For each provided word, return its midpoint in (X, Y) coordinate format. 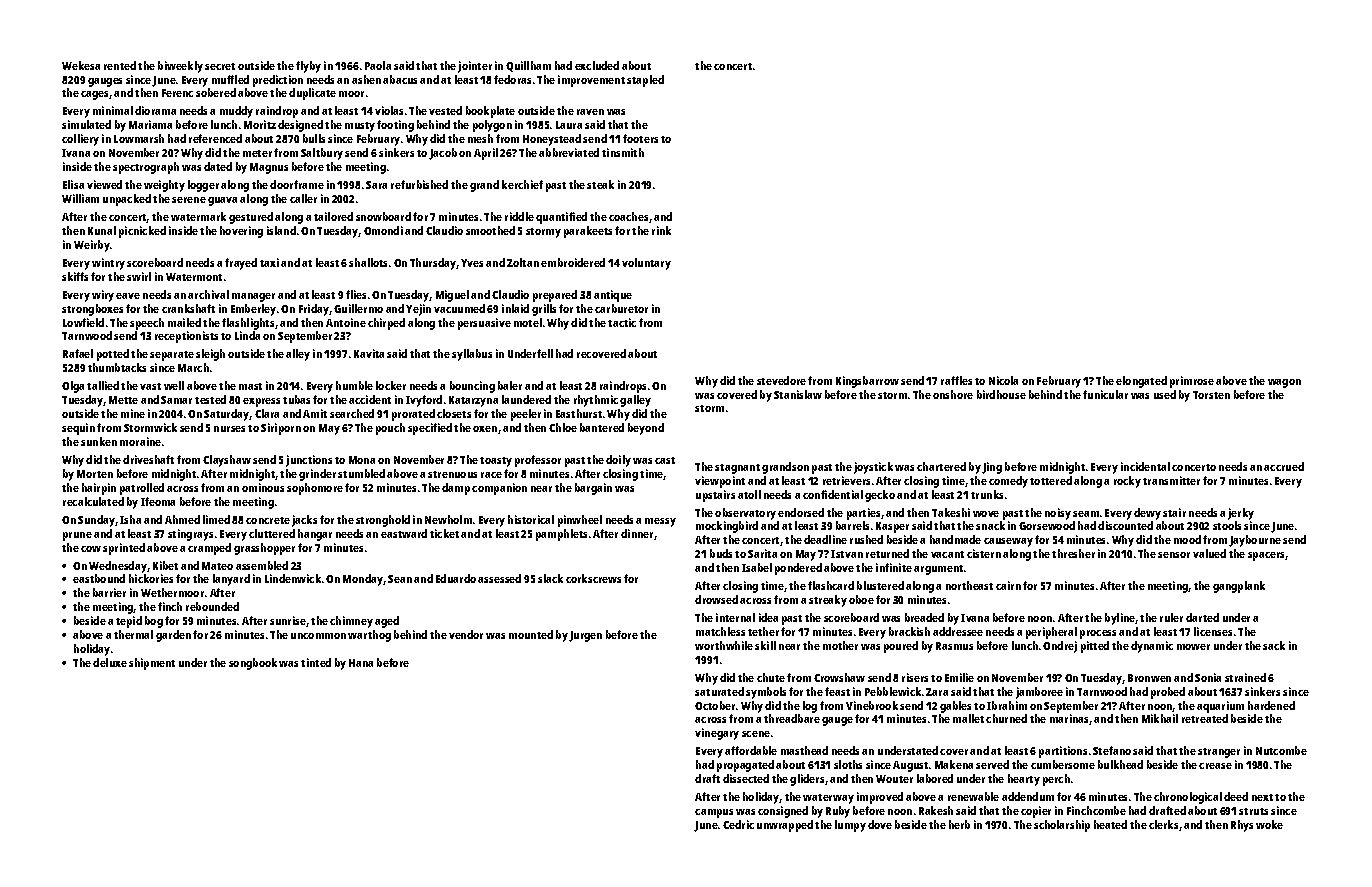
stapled (645, 81)
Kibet (165, 565)
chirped (386, 324)
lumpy (850, 826)
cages (95, 95)
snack (990, 525)
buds (721, 553)
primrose (1192, 382)
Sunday (96, 521)
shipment (152, 664)
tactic (622, 322)
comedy (1008, 482)
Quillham (528, 66)
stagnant (737, 469)
